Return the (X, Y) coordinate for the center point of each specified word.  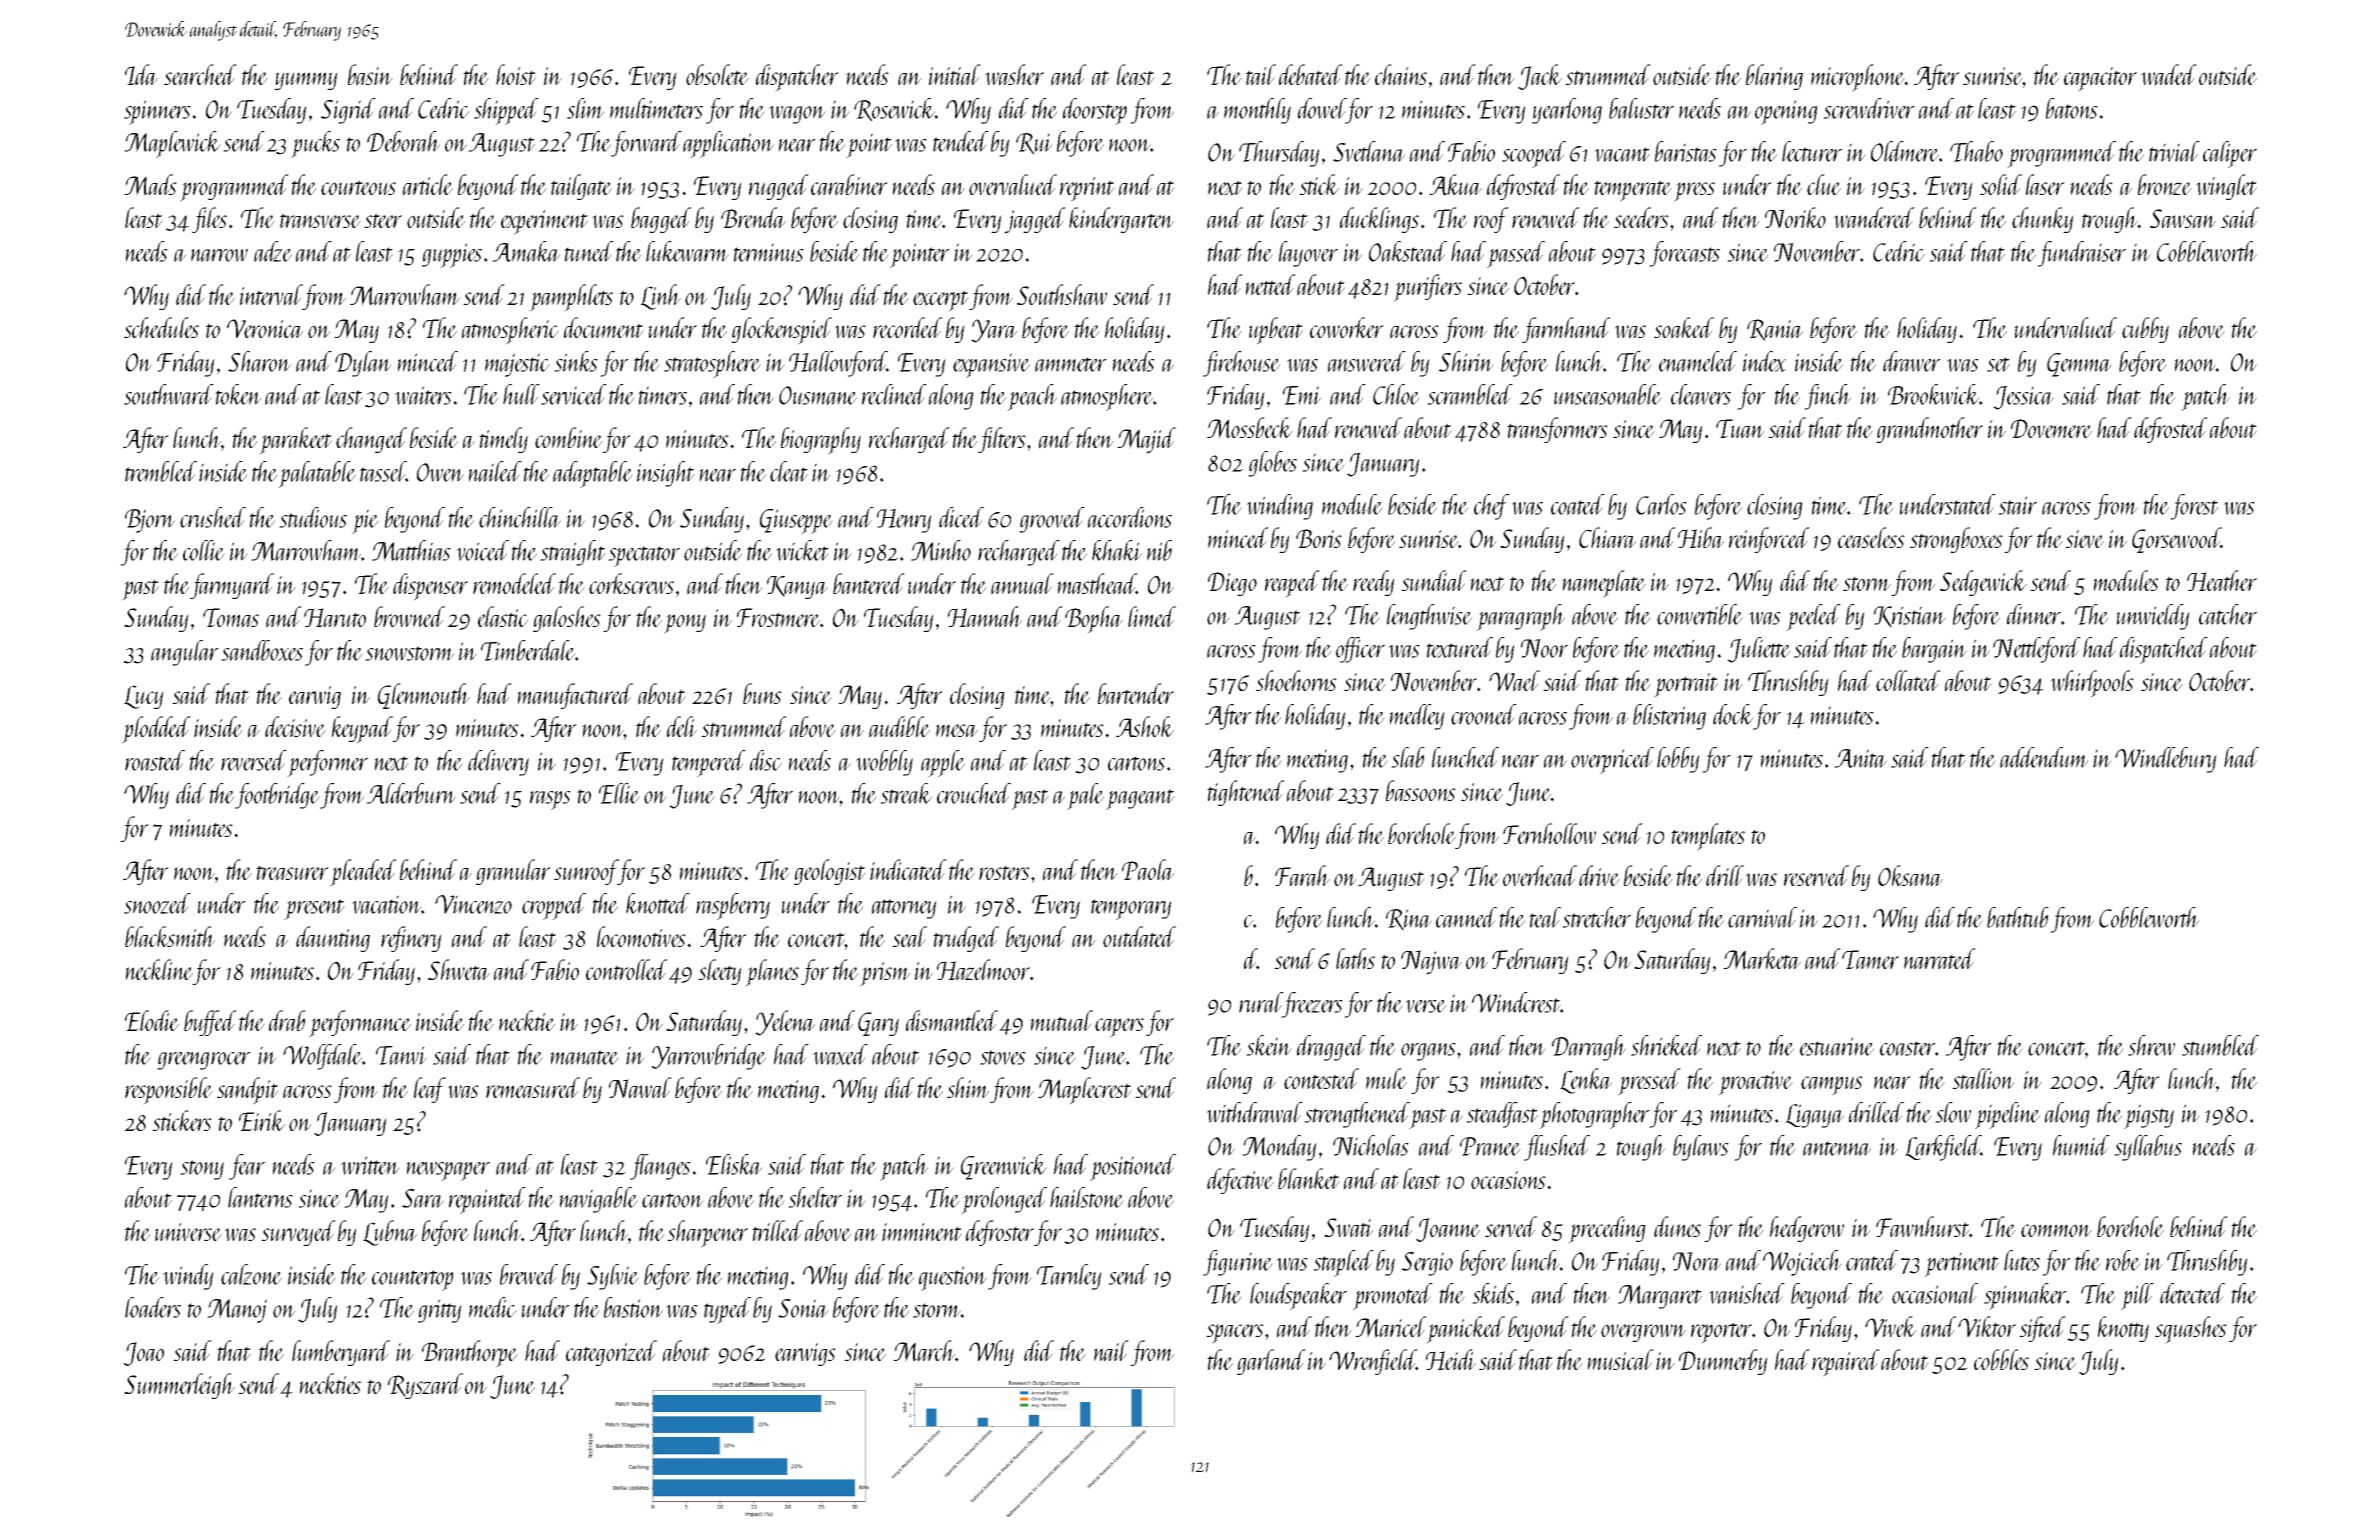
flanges (660, 1167)
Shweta (459, 970)
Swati (1348, 1228)
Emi (1302, 395)
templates (1708, 837)
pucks (315, 144)
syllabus (2148, 1148)
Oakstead (1408, 251)
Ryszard (425, 1386)
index (1764, 361)
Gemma (2079, 365)
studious (313, 517)
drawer (1912, 361)
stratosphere (712, 364)
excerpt (941, 301)
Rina (1409, 920)
